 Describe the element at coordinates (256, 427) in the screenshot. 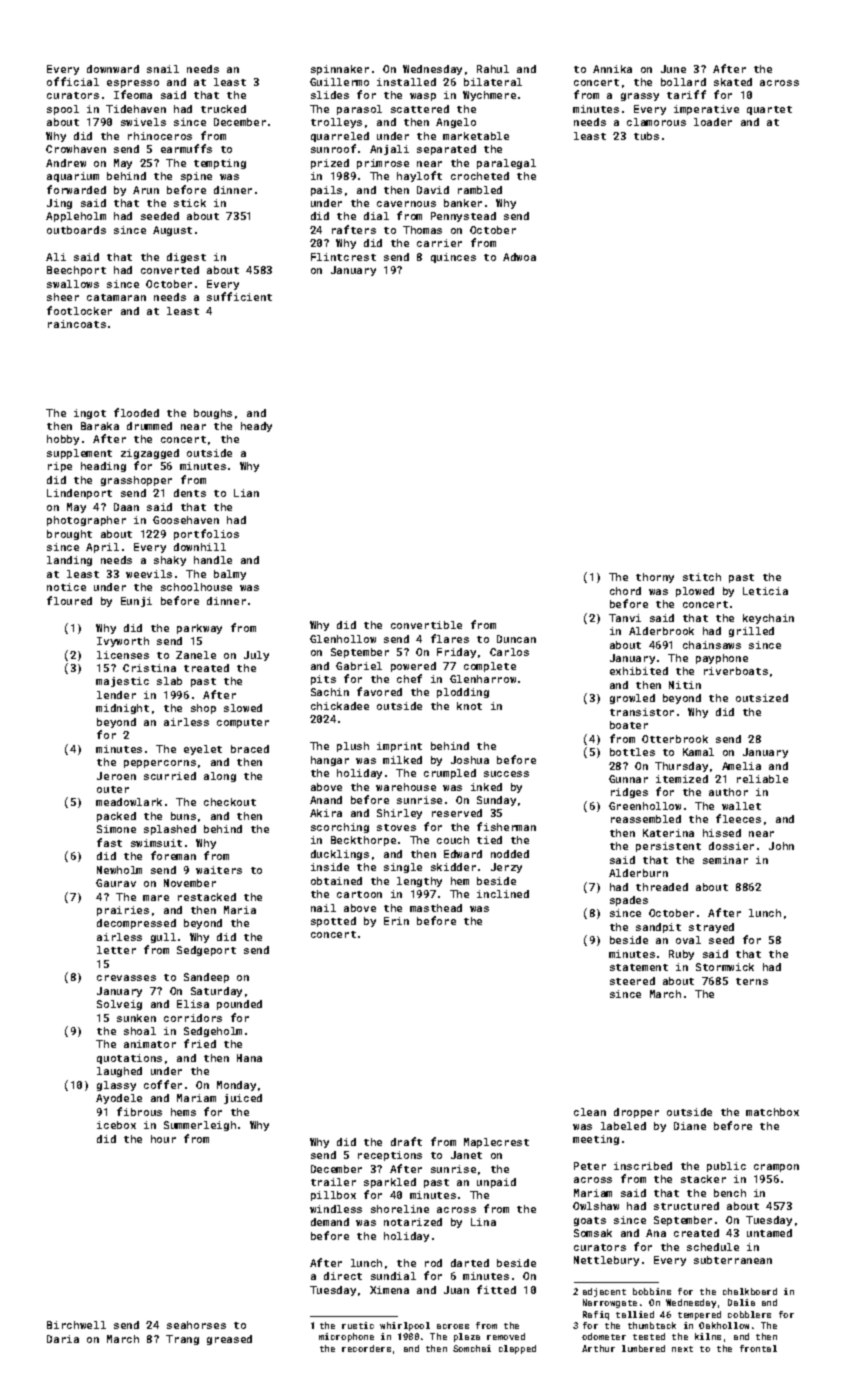

I see `heady` at that location.
